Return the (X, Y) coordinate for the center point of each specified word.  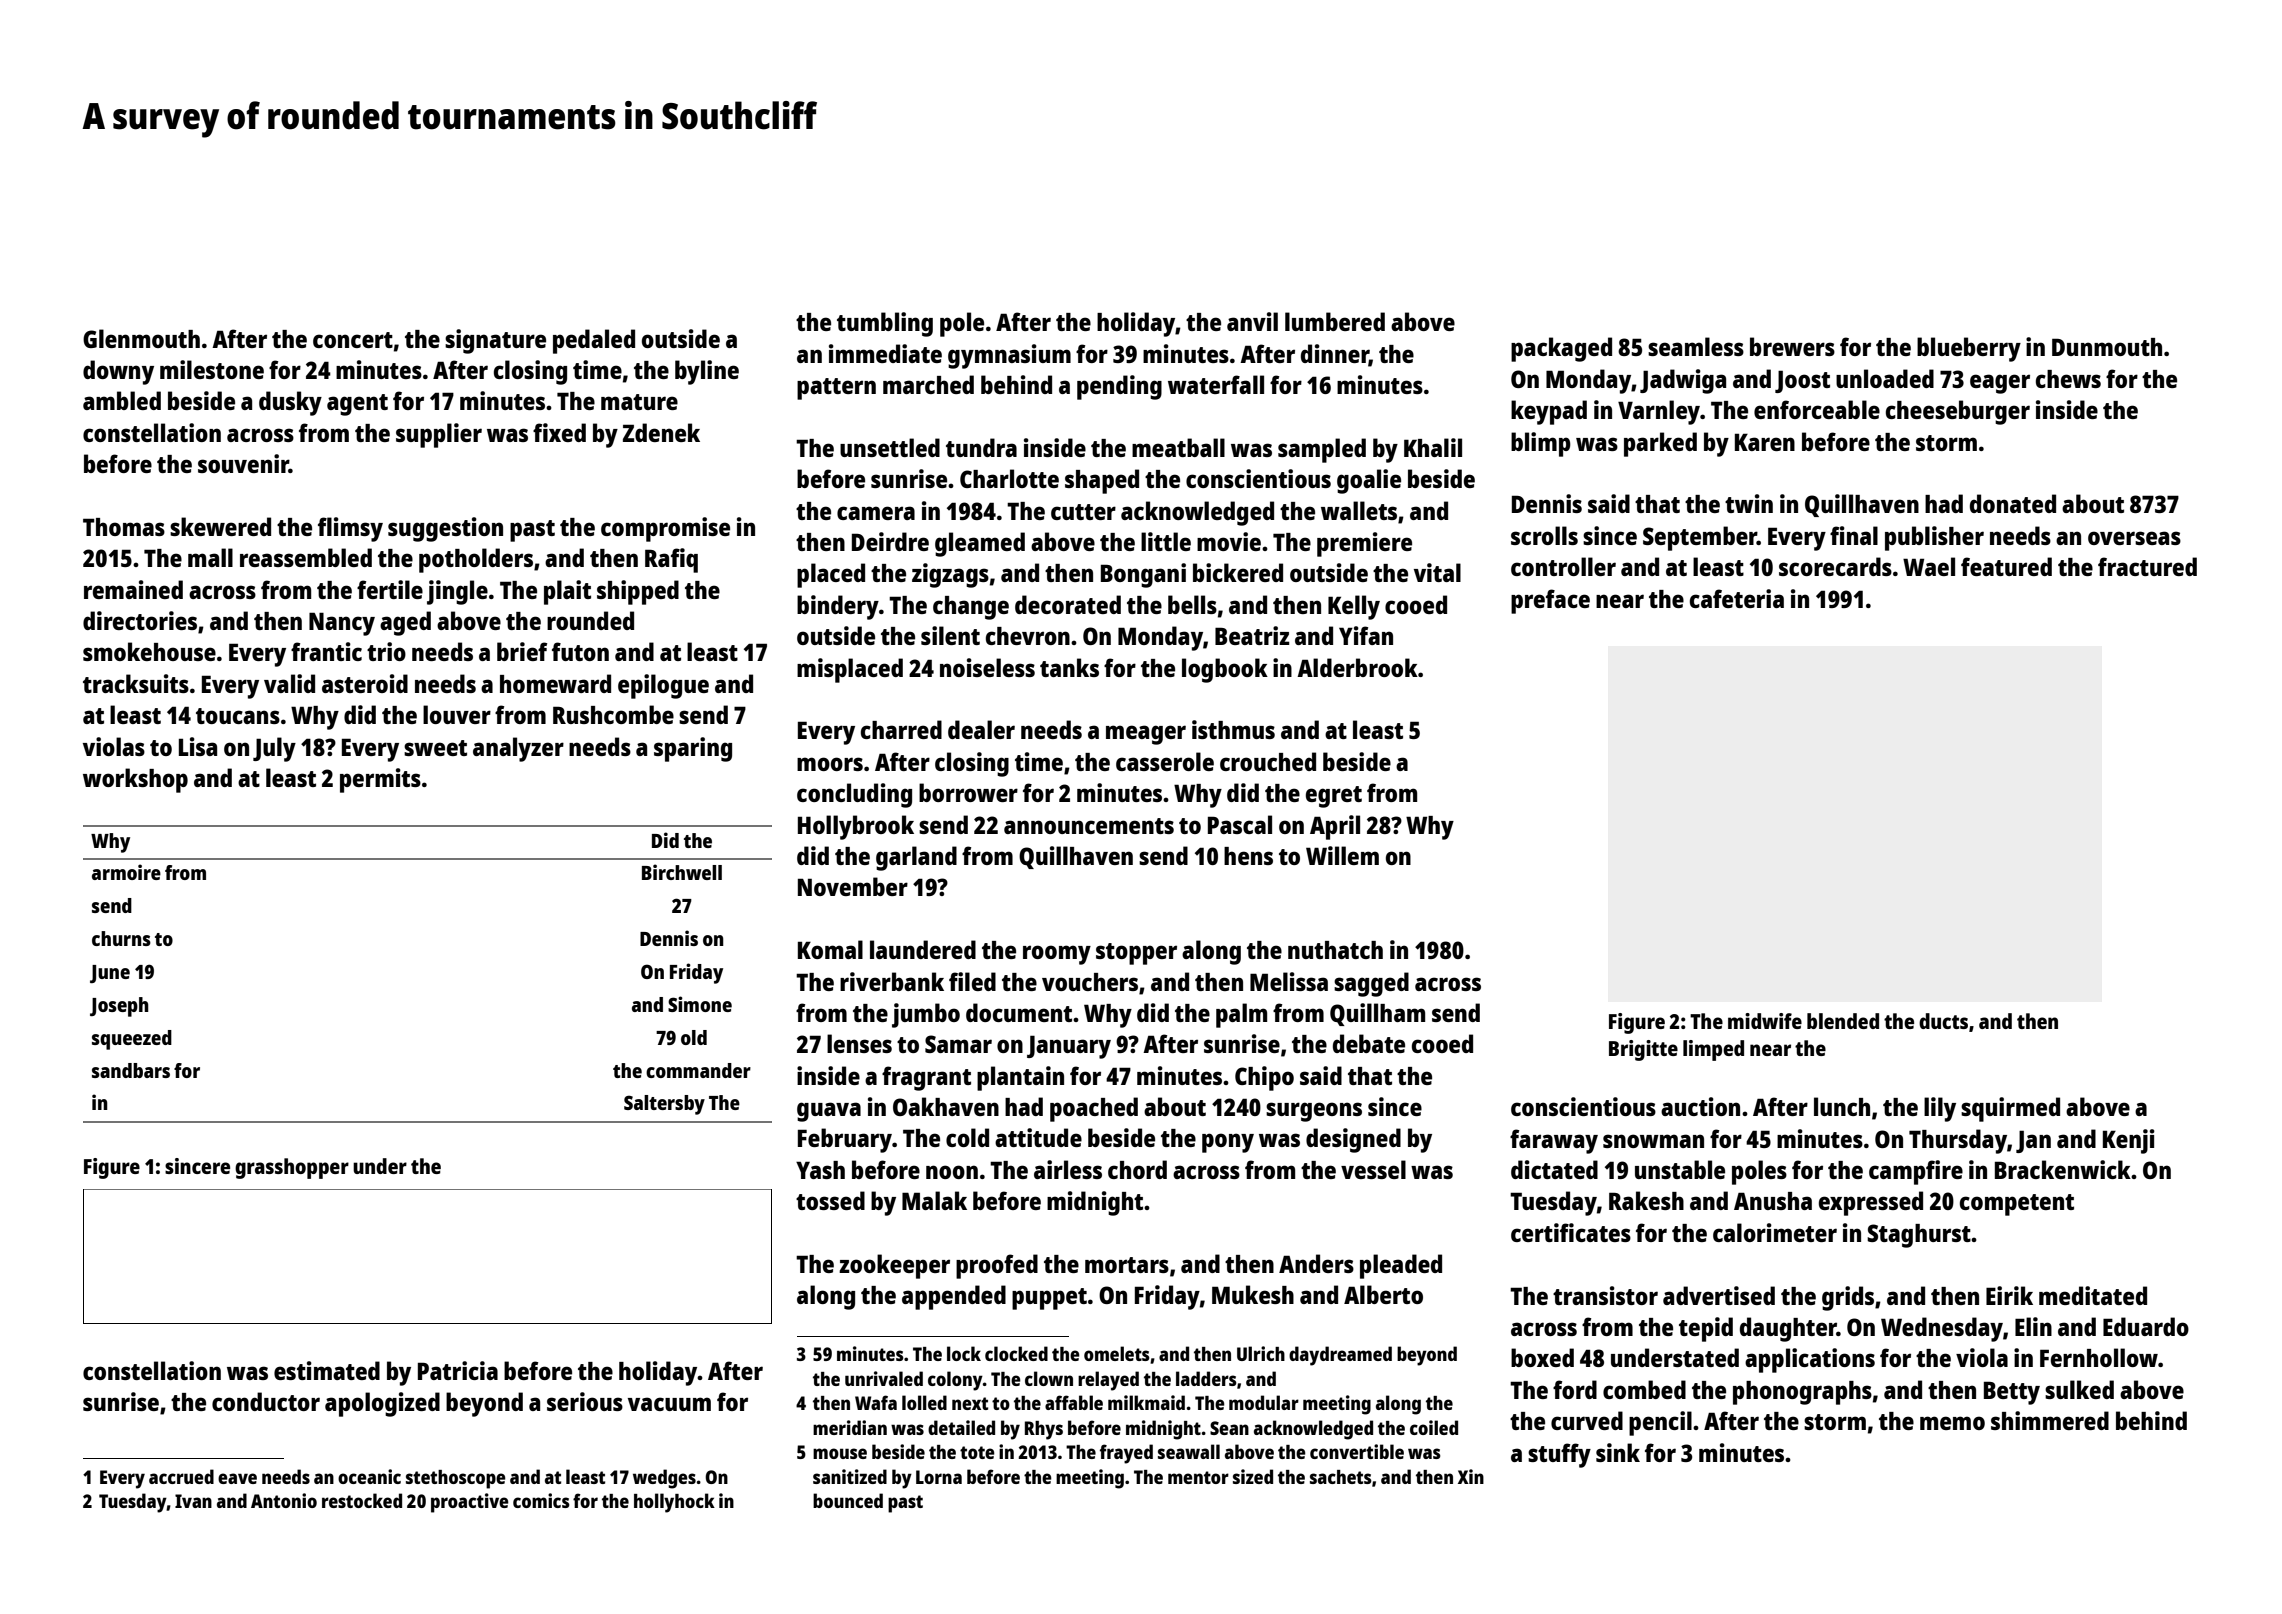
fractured (2147, 566)
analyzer (518, 749)
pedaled (594, 341)
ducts (1943, 1021)
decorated (1068, 604)
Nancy (342, 624)
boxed (1542, 1357)
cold (967, 1137)
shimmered (2050, 1420)
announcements (1089, 826)
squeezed (132, 1040)
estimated (327, 1370)
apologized (382, 1404)
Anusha (1773, 1201)
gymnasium (1009, 356)
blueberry (1969, 349)
